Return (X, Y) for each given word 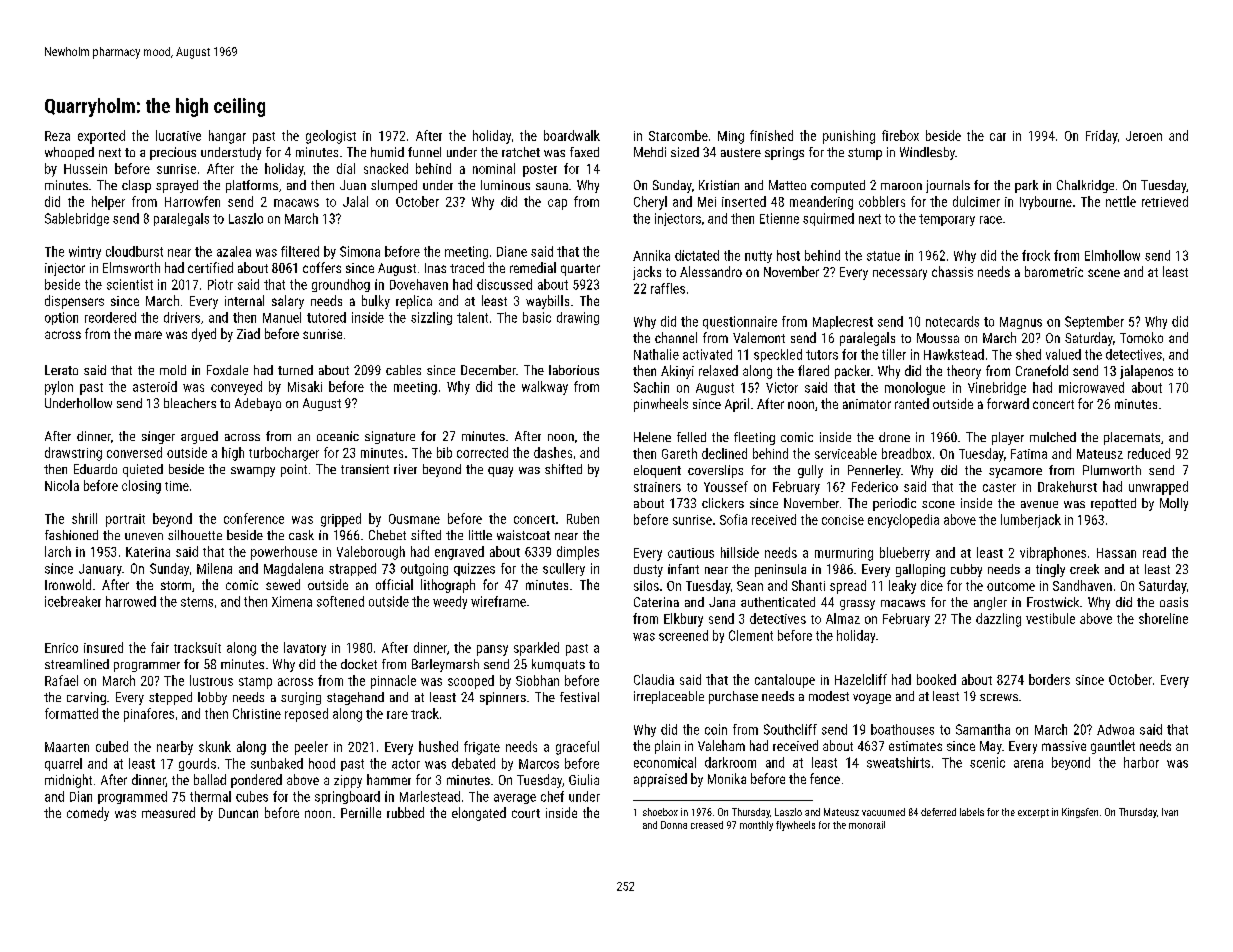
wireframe (498, 601)
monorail (867, 825)
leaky (902, 587)
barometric (1054, 271)
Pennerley (874, 471)
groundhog (341, 285)
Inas (435, 268)
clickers (723, 503)
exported (101, 137)
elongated (479, 814)
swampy (253, 472)
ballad (210, 779)
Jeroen (1144, 136)
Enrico (61, 648)
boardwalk (572, 135)
